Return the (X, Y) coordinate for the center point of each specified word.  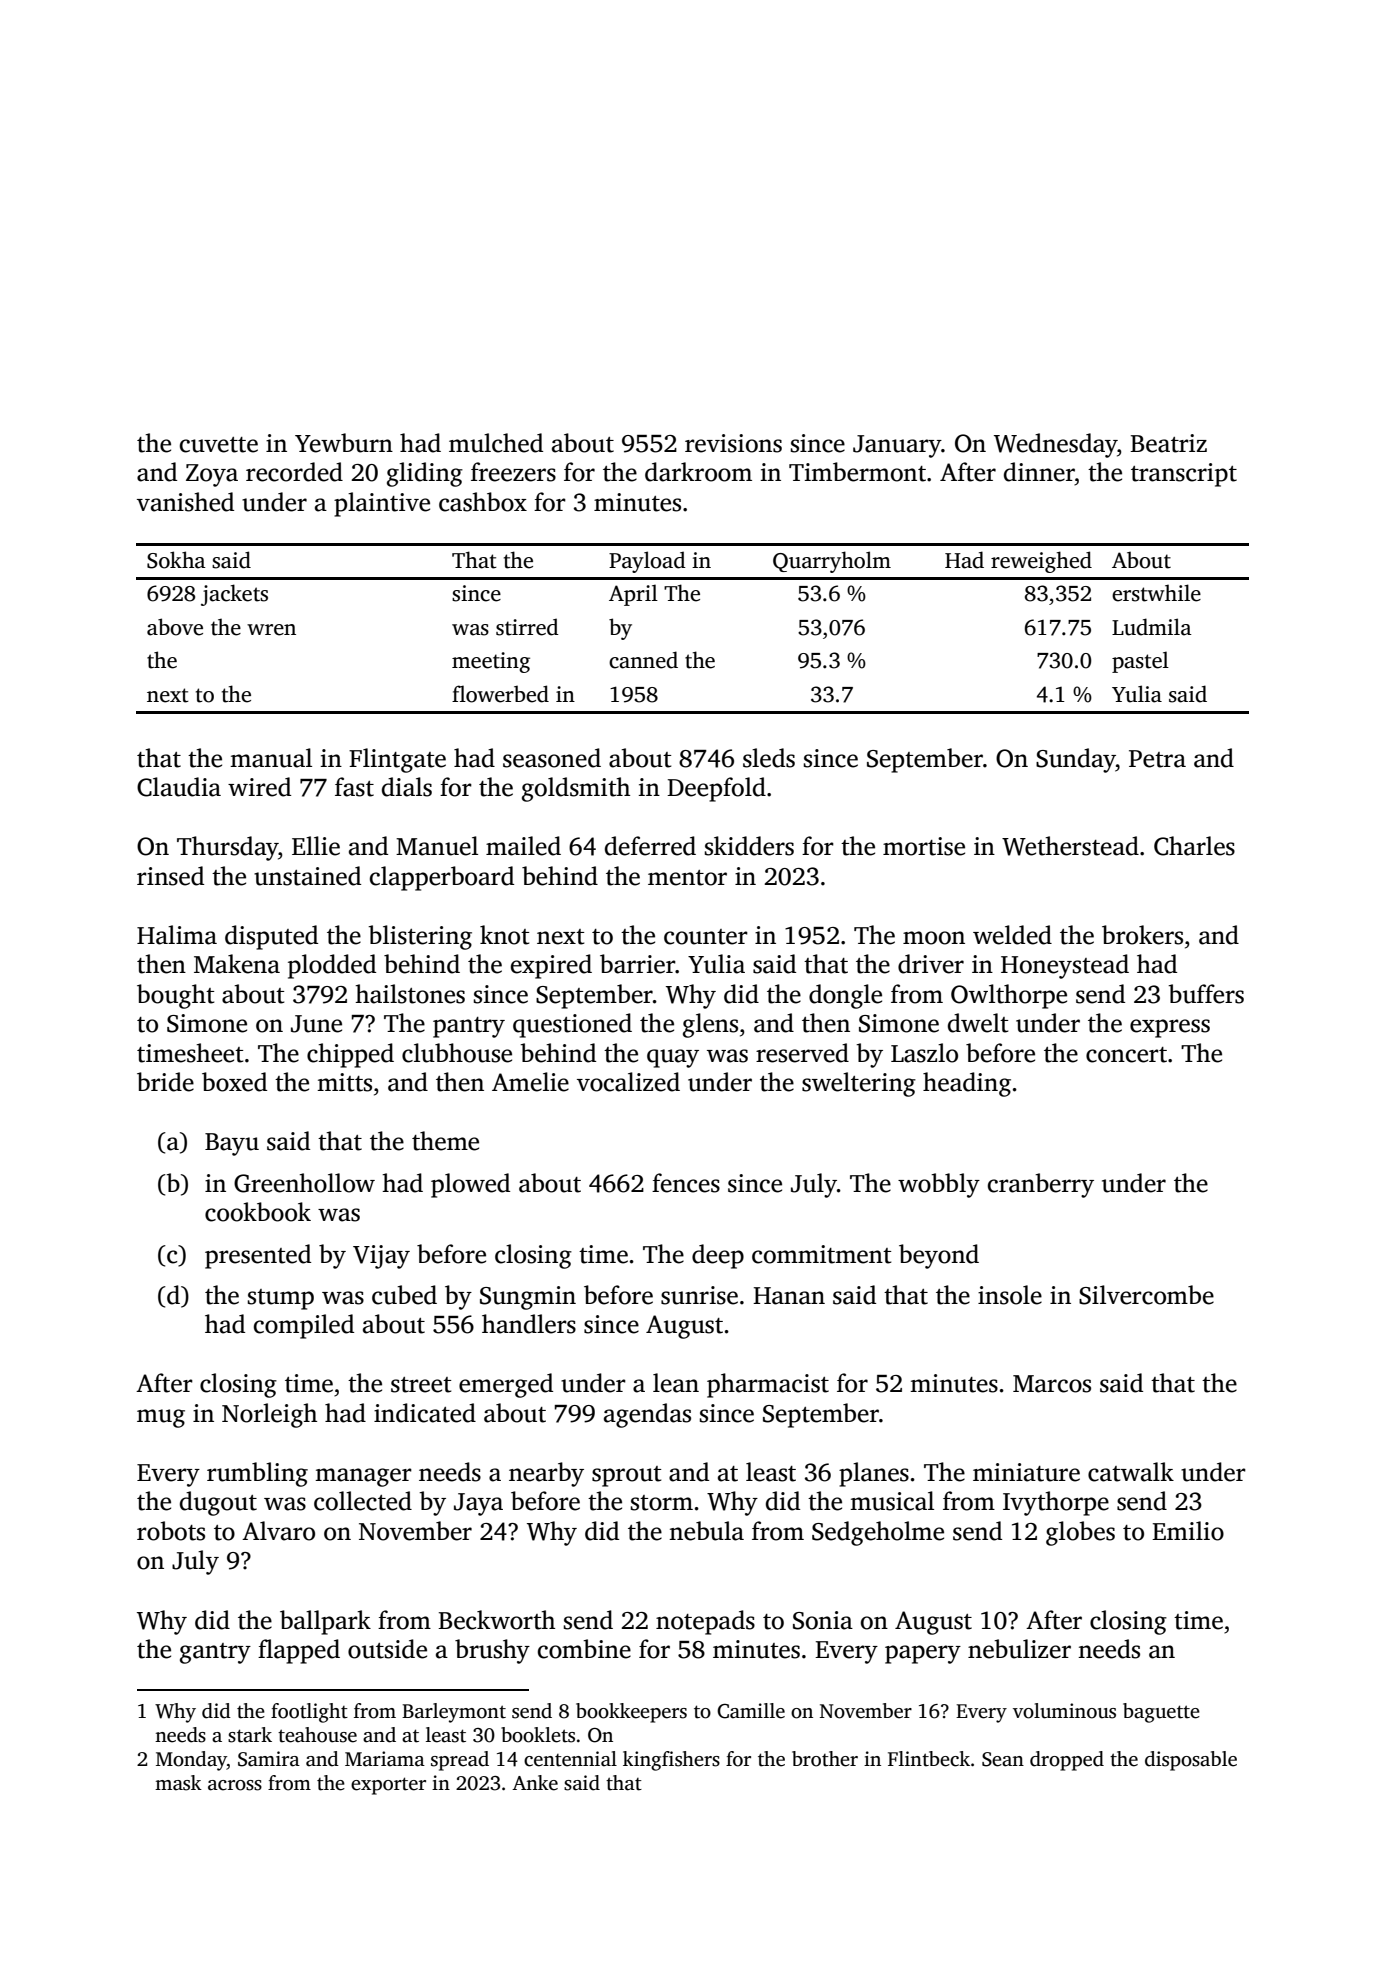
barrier (638, 964)
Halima (177, 935)
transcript (1184, 475)
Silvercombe (1146, 1295)
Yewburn (344, 443)
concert (1126, 1055)
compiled (304, 1326)
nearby (546, 1474)
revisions (733, 443)
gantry (215, 1653)
